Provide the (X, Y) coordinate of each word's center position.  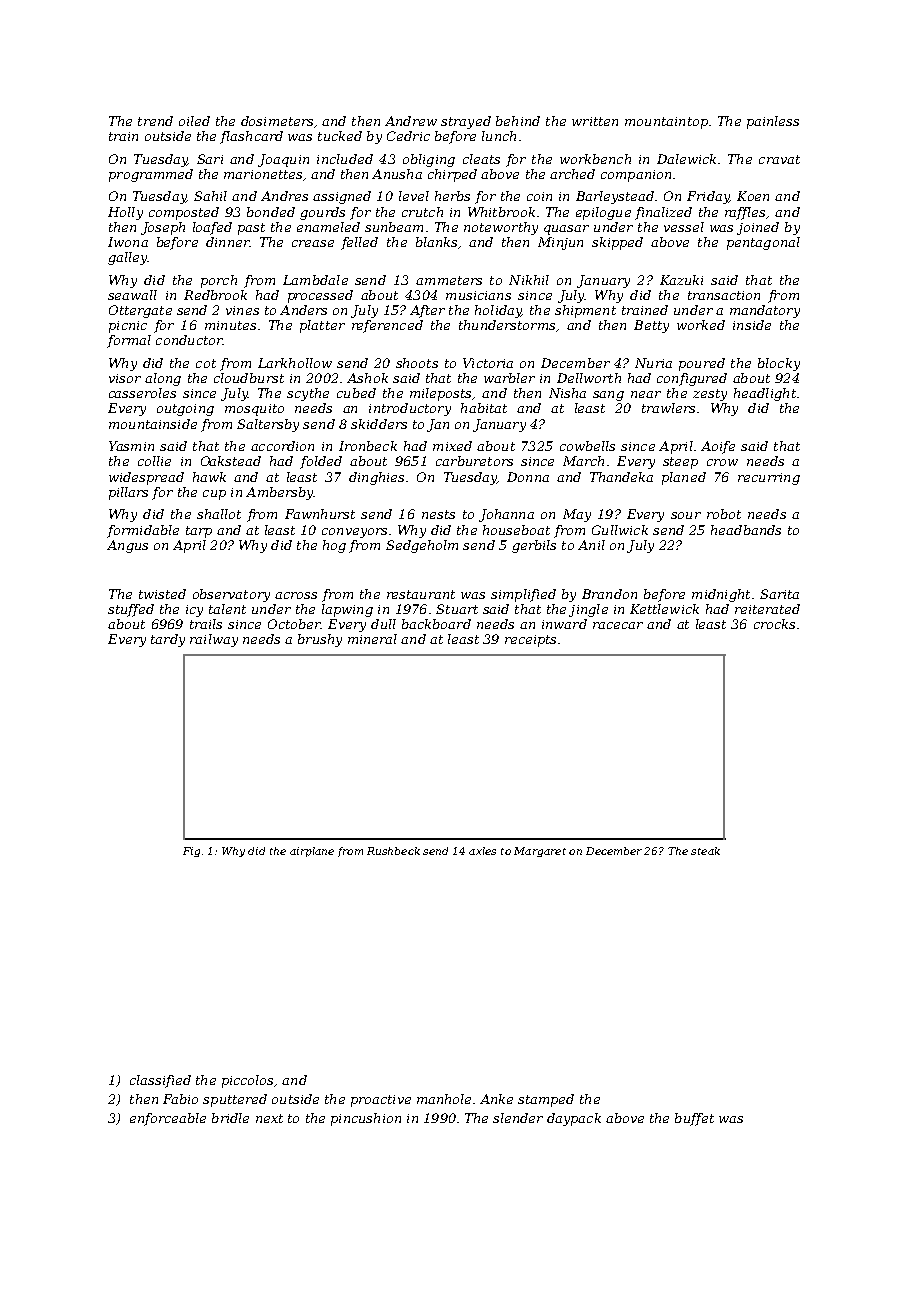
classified (160, 1081)
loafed (212, 228)
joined (758, 228)
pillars (128, 493)
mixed (452, 446)
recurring (769, 479)
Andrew (411, 121)
